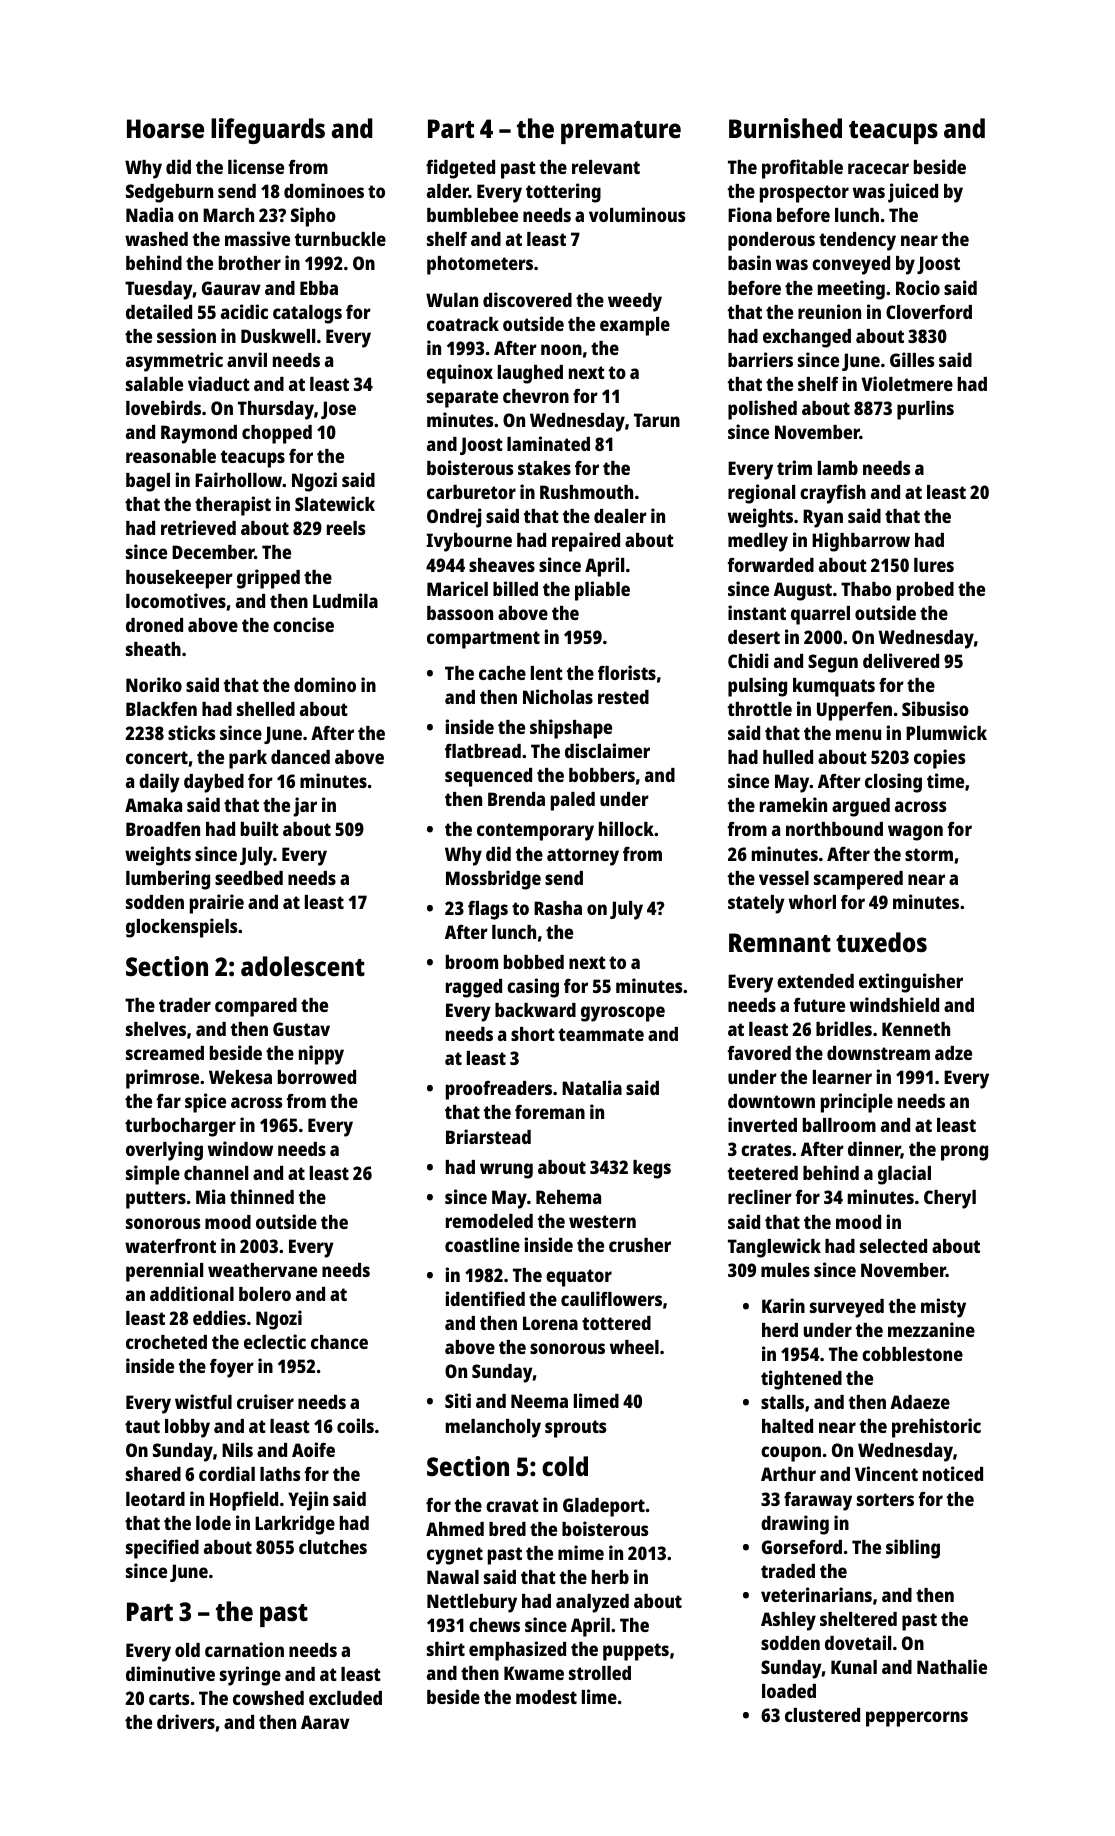 Image resolution: width=1115 pixels, height=1836 pixels. Describe the element at coordinates (771, 241) in the screenshot. I see `ponderous` at that location.
